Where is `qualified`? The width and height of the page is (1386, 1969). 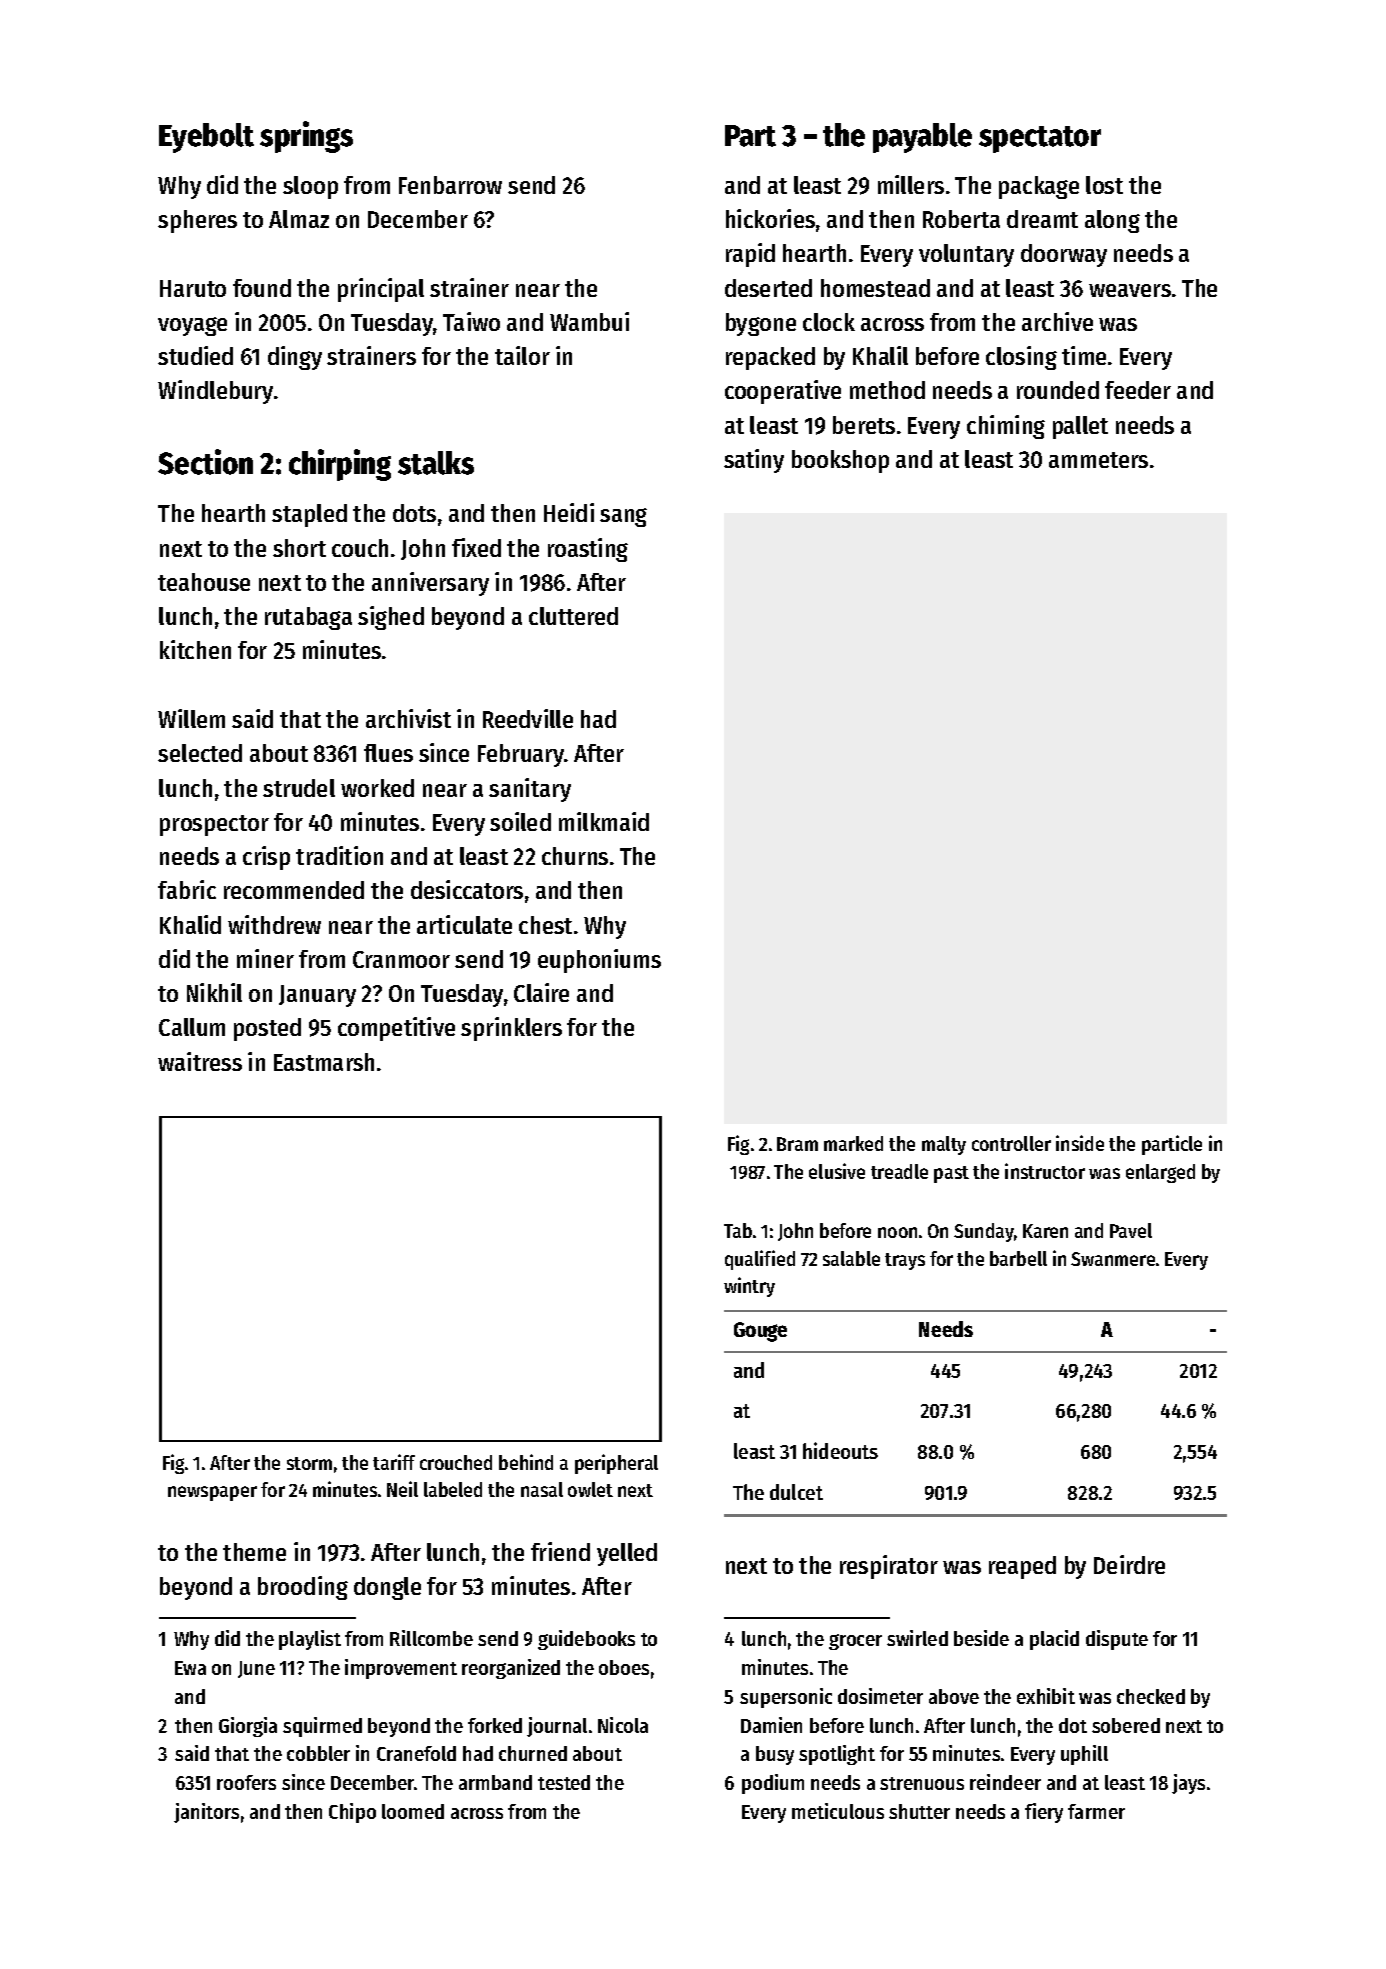
qualified is located at coordinates (760, 1260).
